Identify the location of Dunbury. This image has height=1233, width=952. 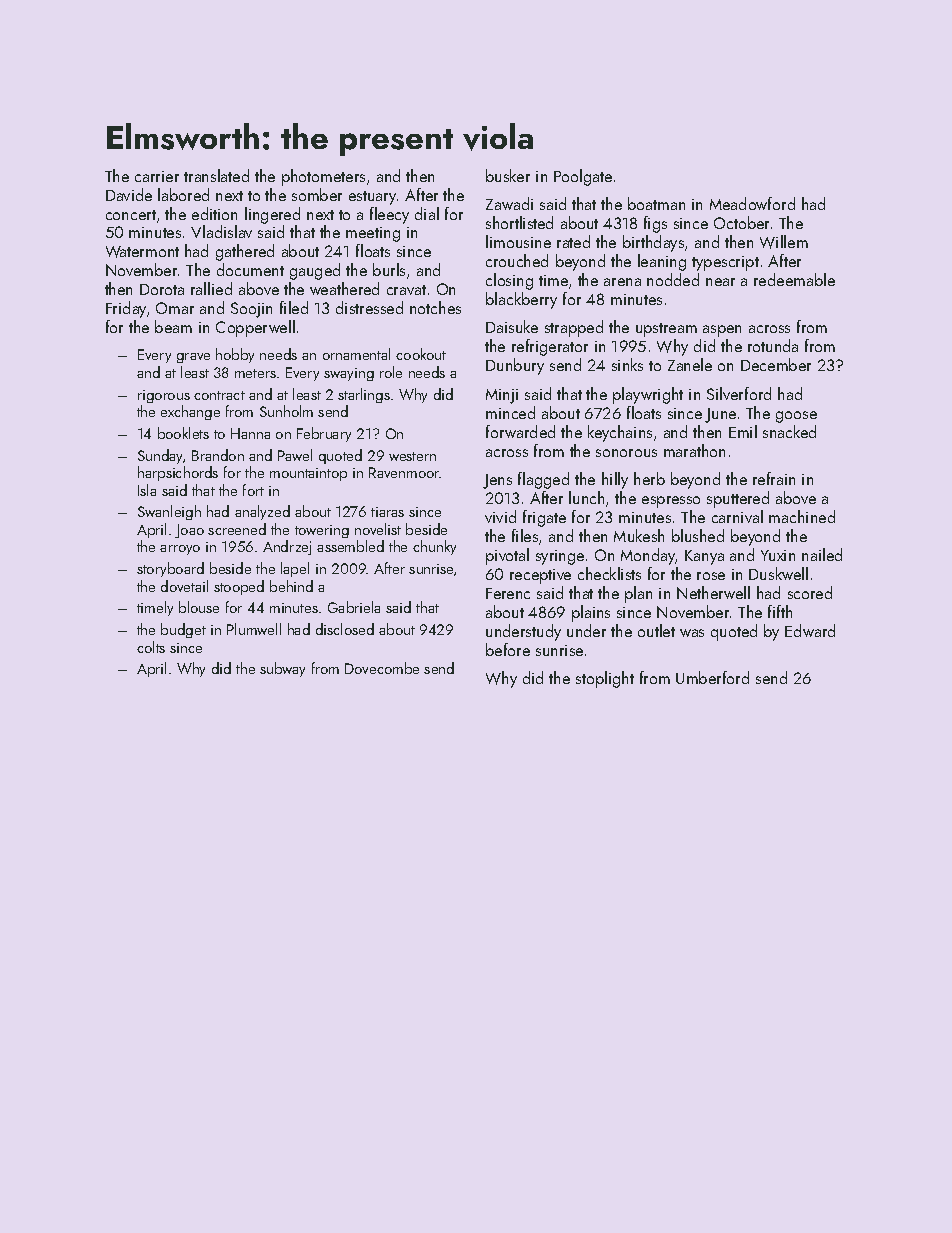
(515, 366).
